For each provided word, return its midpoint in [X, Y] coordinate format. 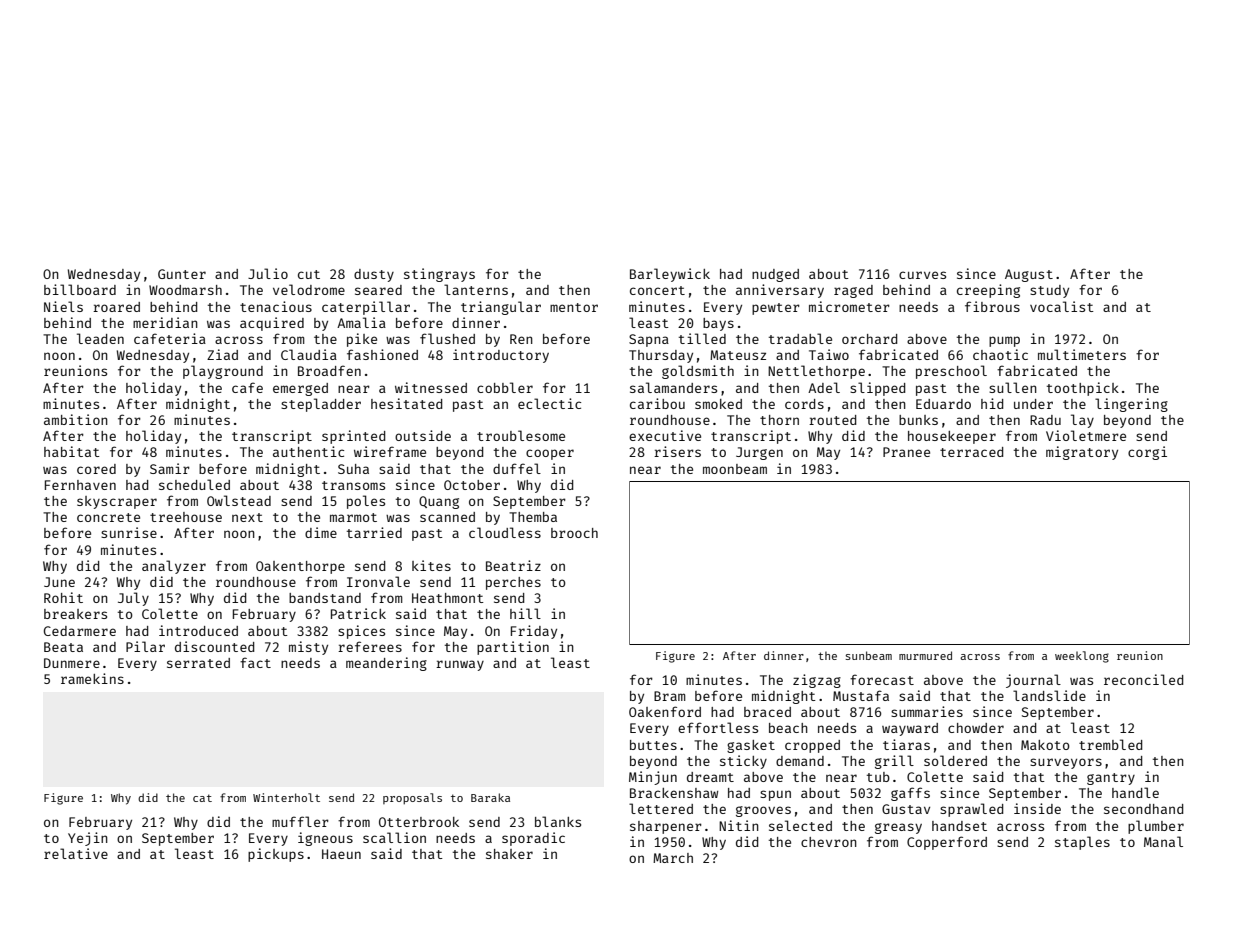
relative [76, 853]
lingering [1131, 405]
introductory [501, 356]
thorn [779, 420]
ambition [76, 419]
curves [922, 275]
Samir [170, 468]
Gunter [182, 274]
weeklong [1082, 657]
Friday [534, 632]
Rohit [63, 597]
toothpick [1083, 389]
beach [788, 728]
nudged [775, 275]
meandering [386, 664]
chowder [976, 728]
